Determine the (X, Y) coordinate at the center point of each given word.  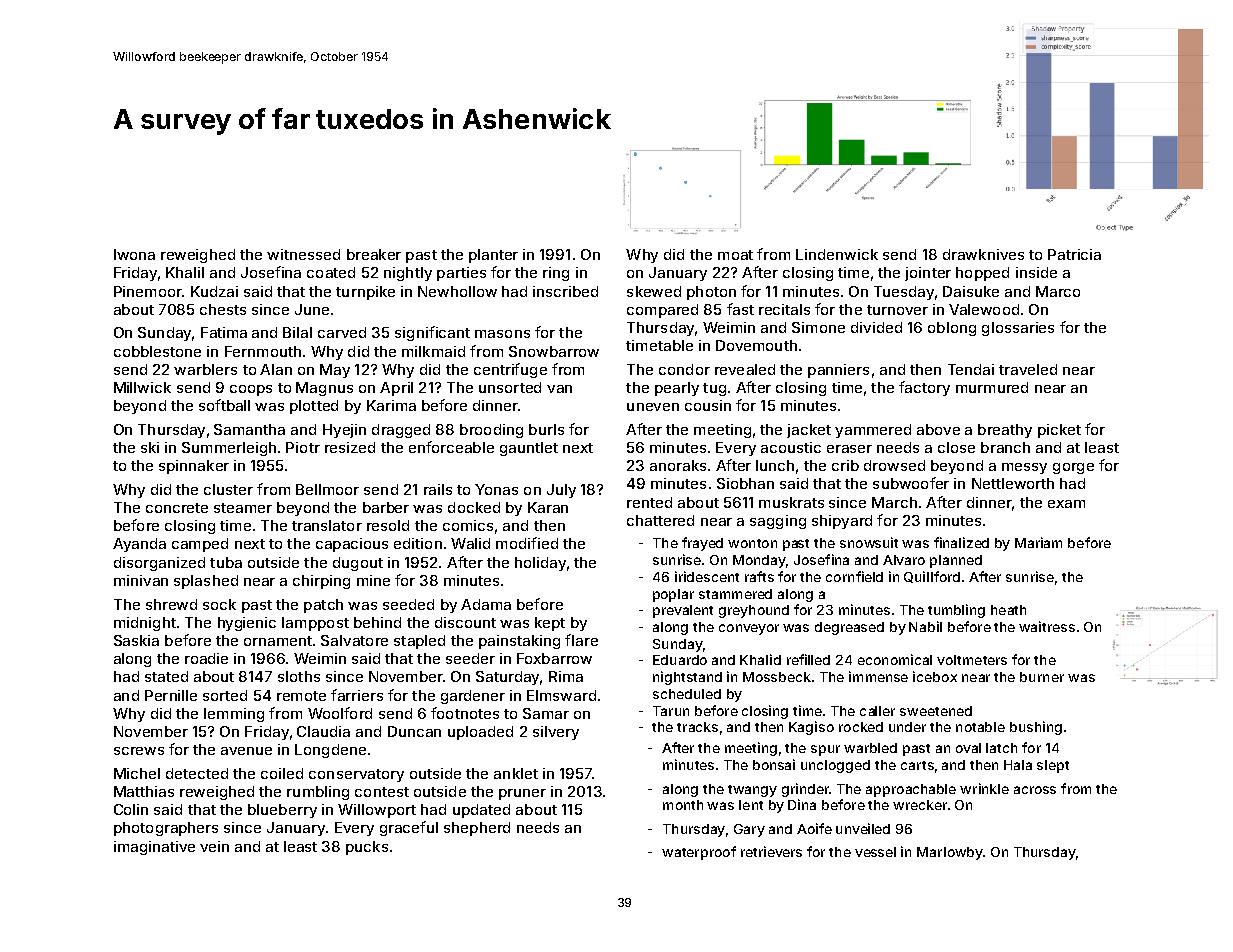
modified (527, 543)
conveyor (749, 629)
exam (1066, 504)
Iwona (134, 254)
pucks (367, 848)
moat (735, 255)
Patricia (1074, 254)
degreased (849, 628)
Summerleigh (229, 449)
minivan (141, 580)
